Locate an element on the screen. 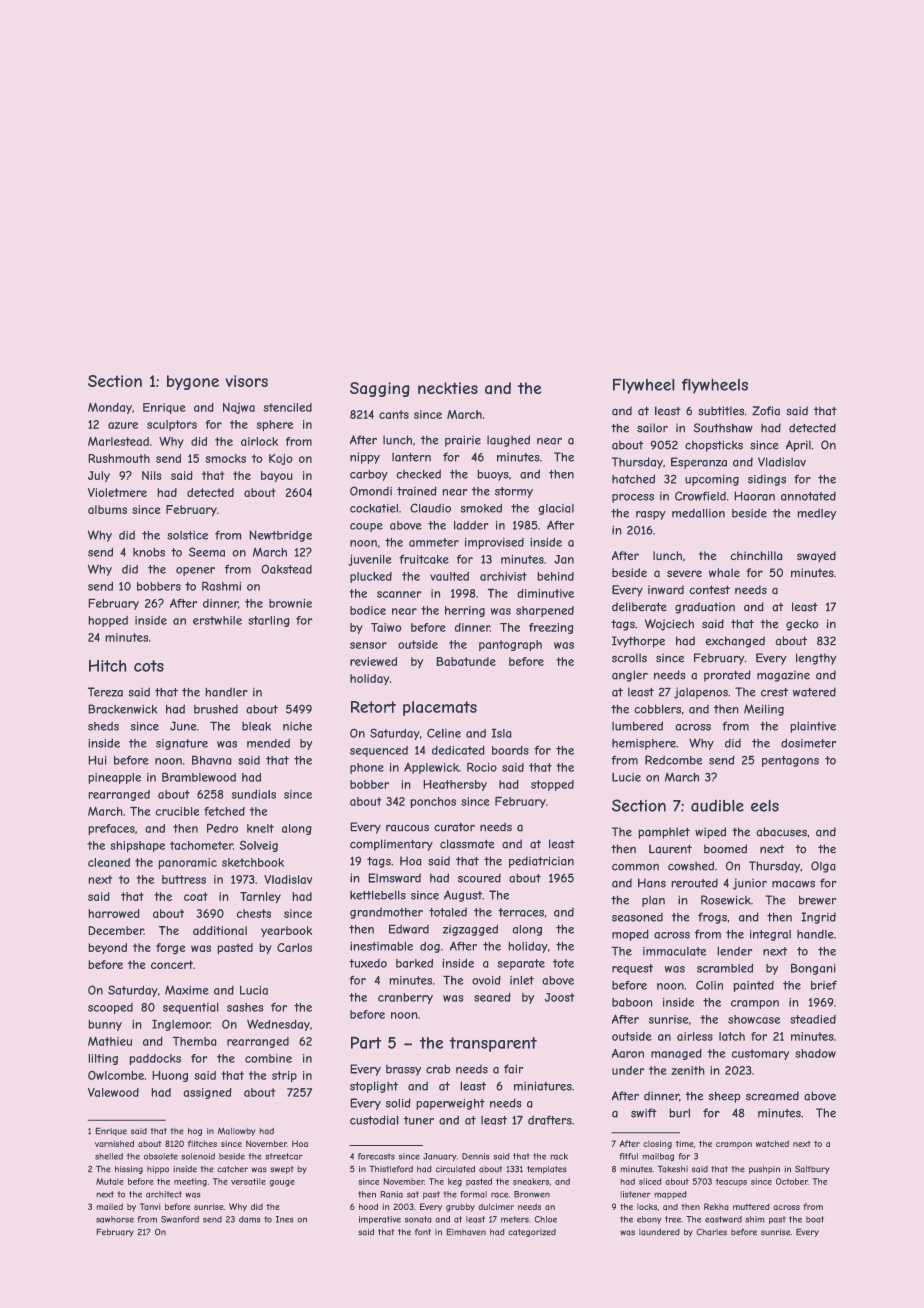 This screenshot has height=1308, width=924. Redcombe is located at coordinates (673, 760).
